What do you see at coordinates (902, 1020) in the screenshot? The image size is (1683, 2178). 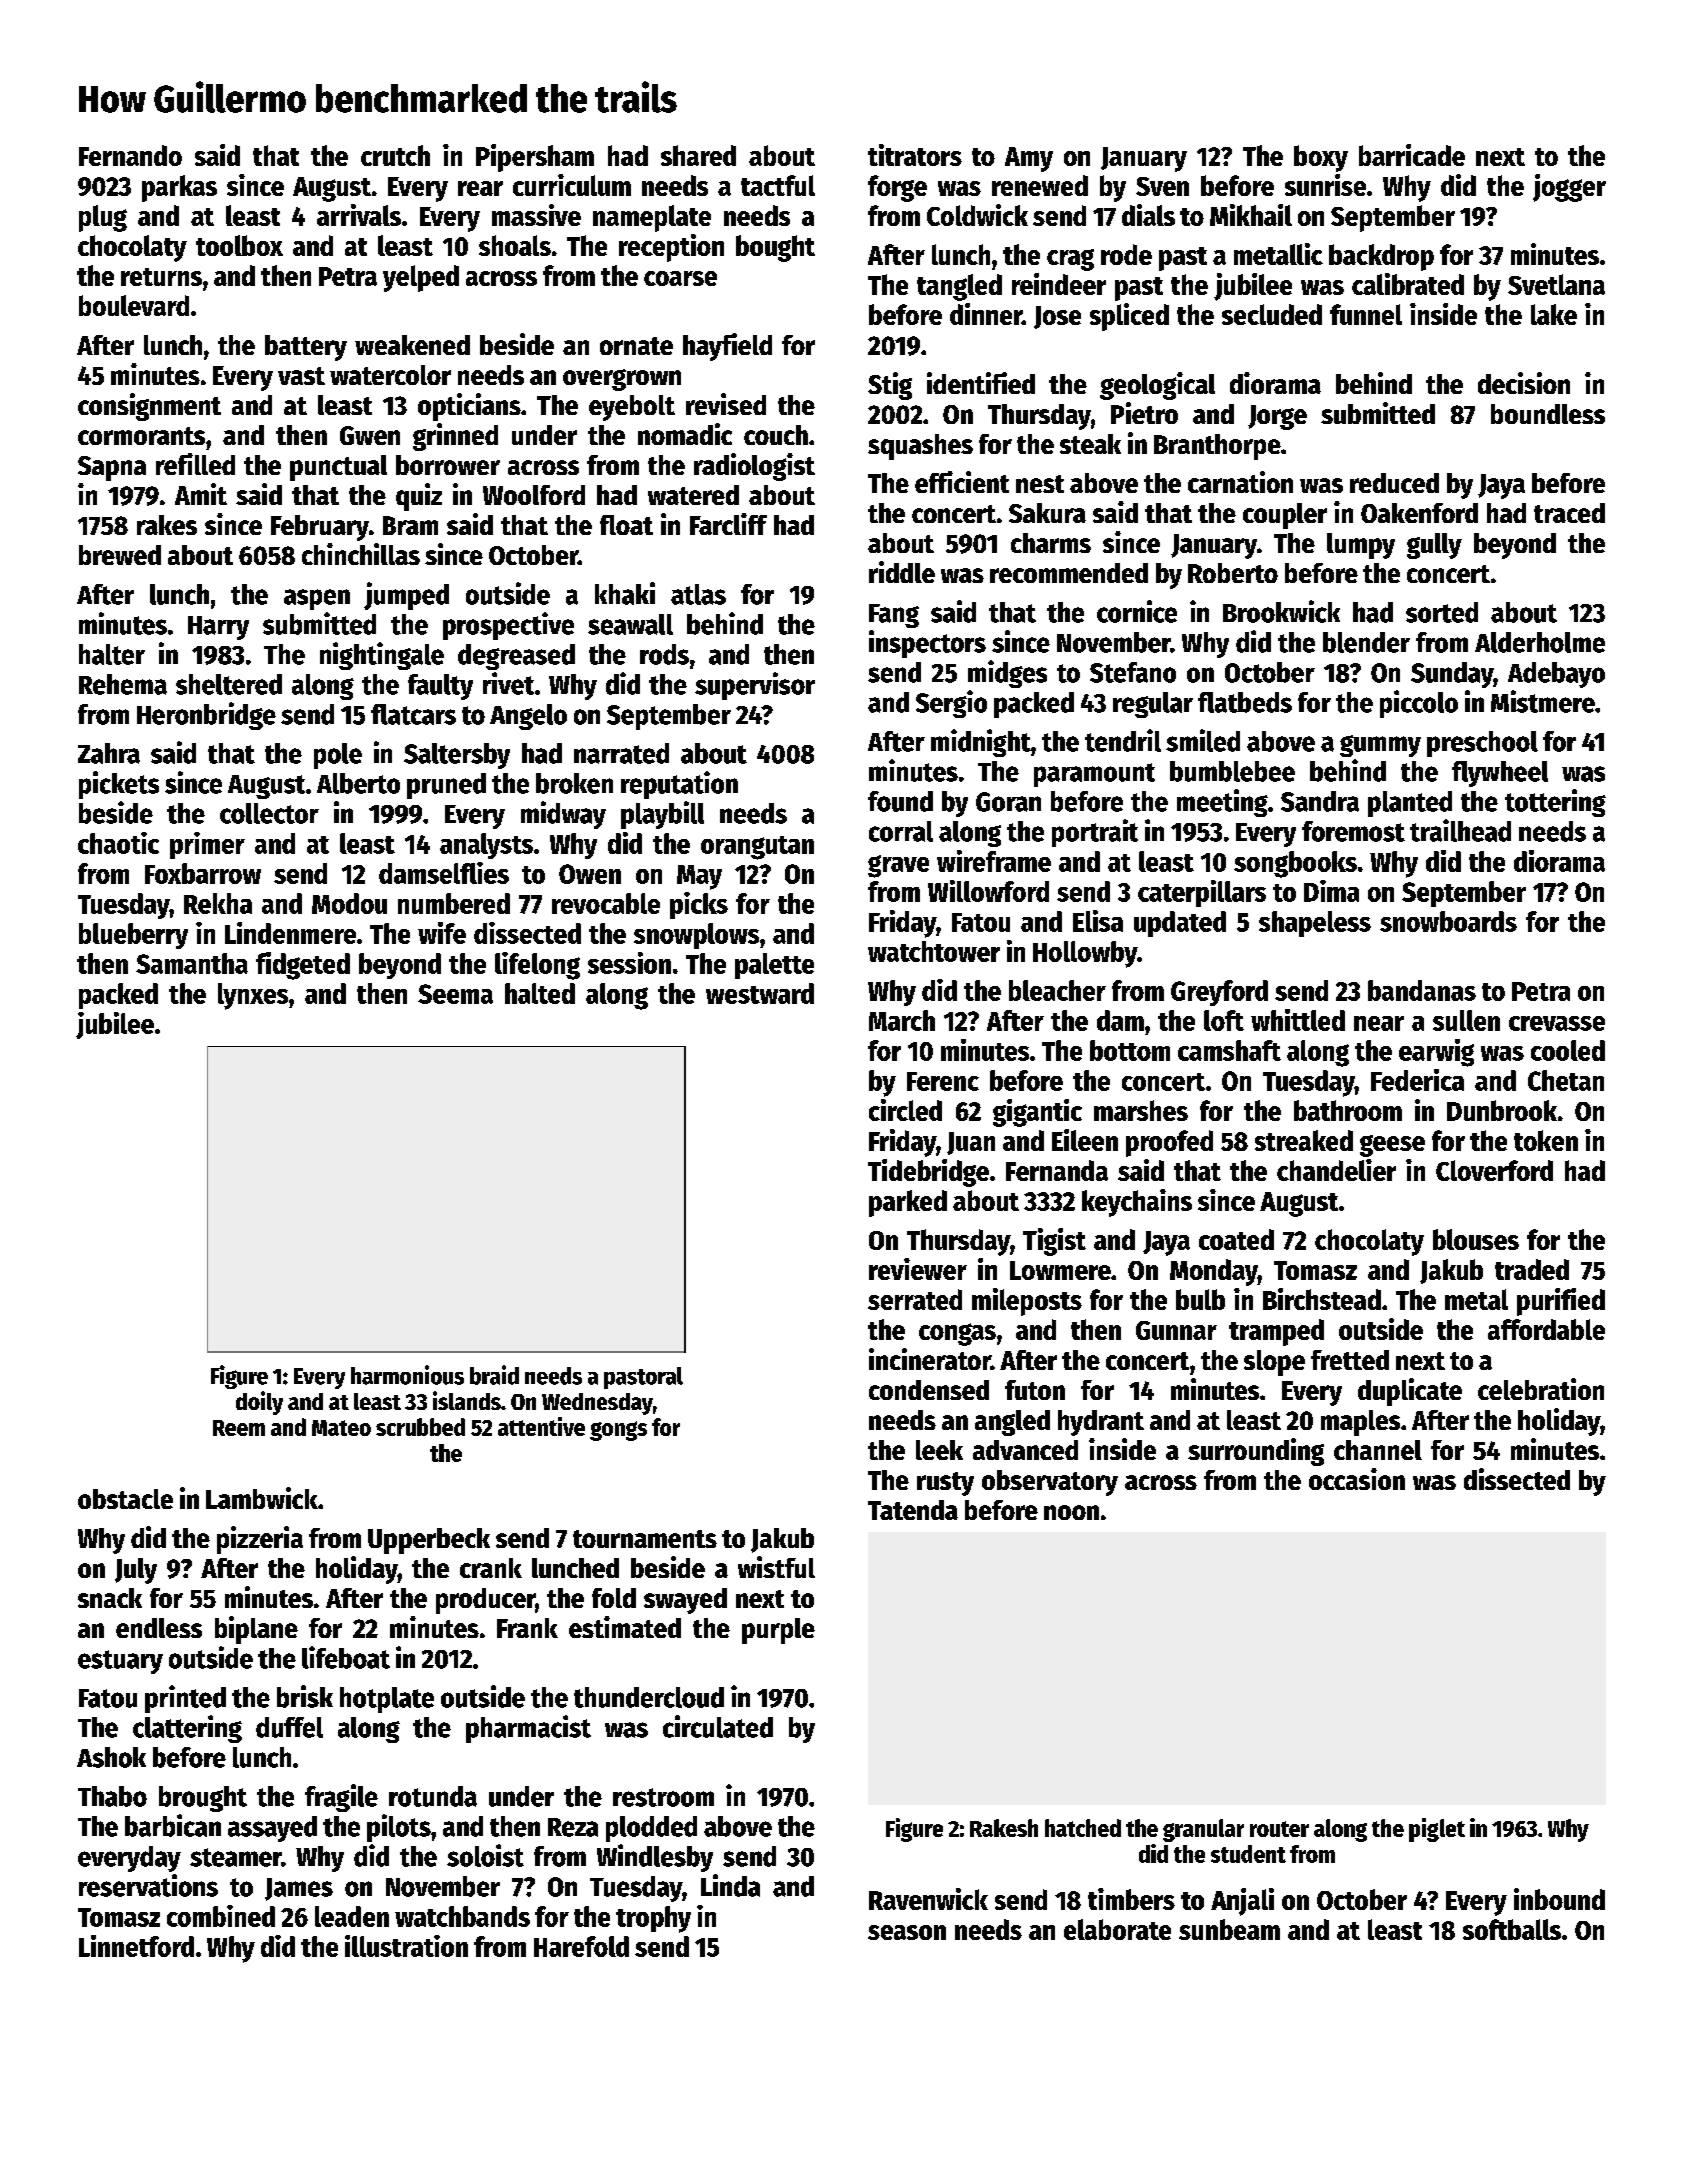 I see `March` at bounding box center [902, 1020].
